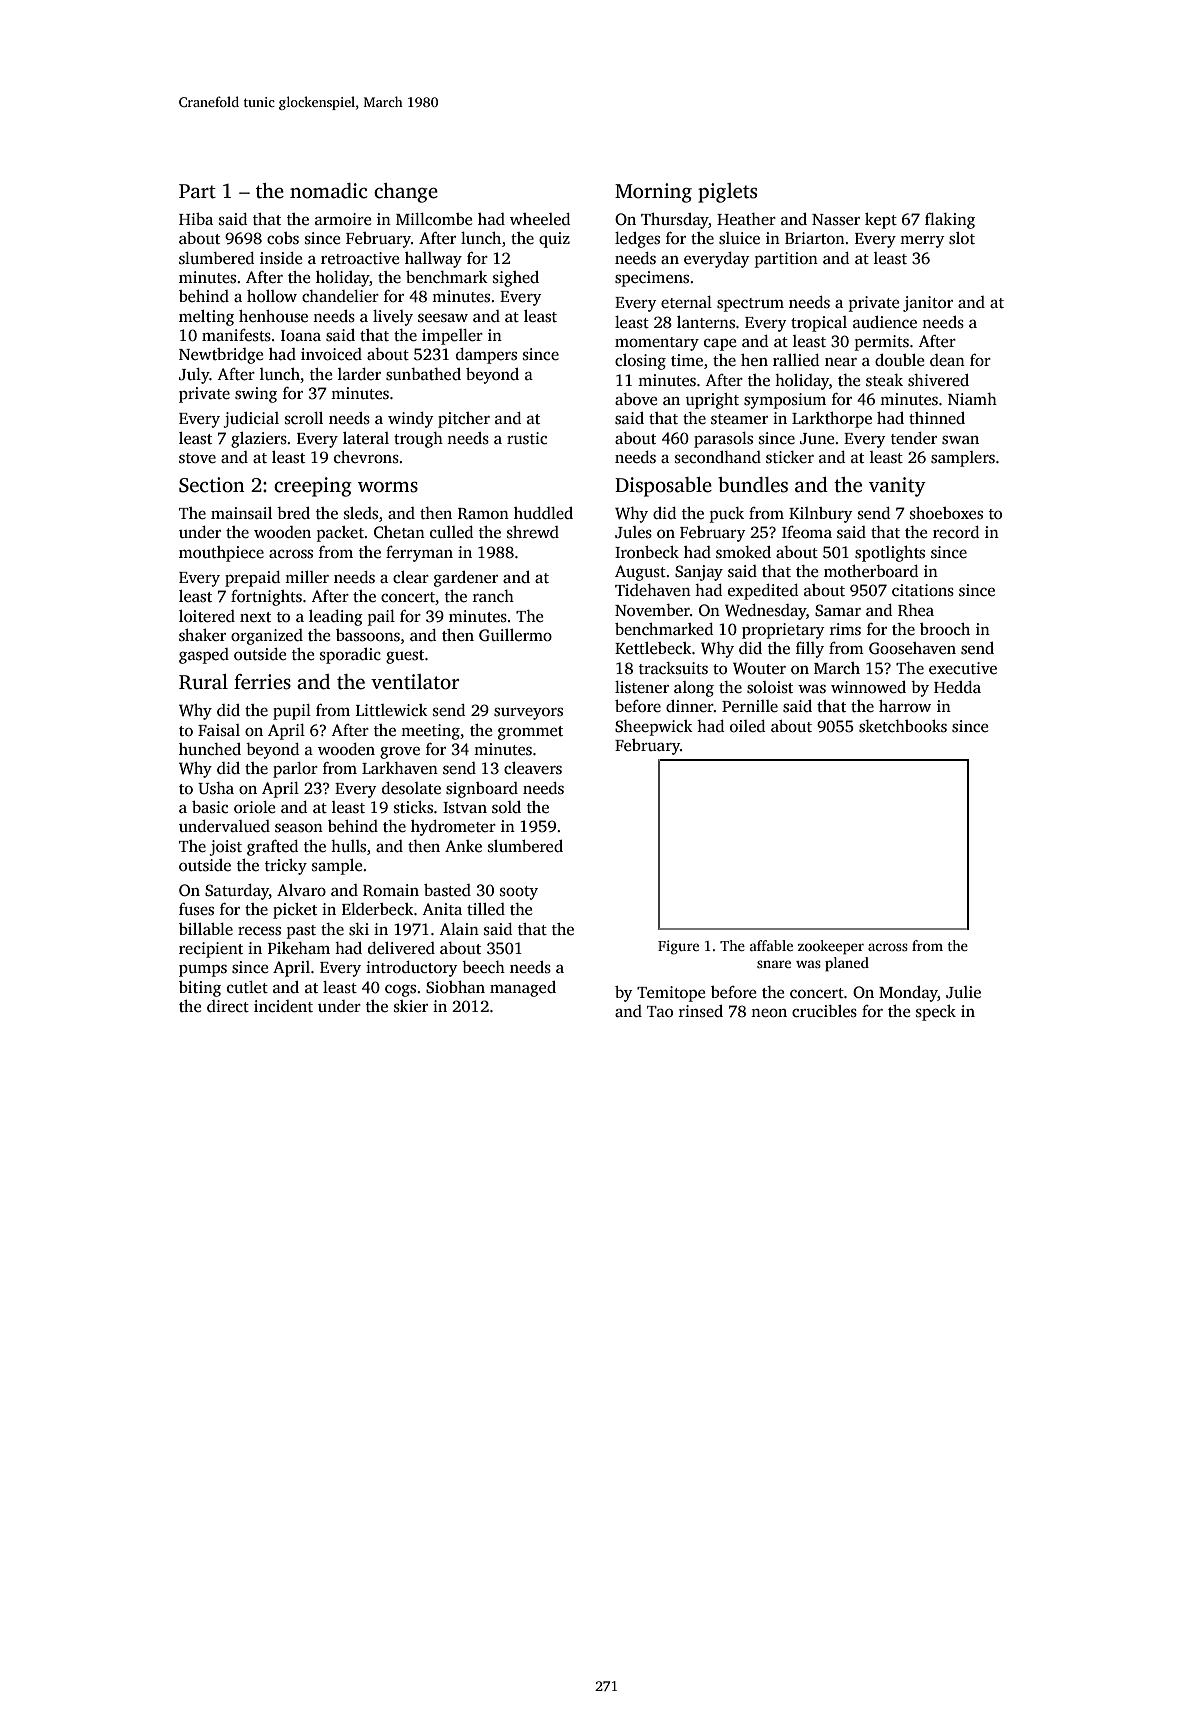 Image resolution: width=1190 pixels, height=1723 pixels. What do you see at coordinates (204, 656) in the screenshot?
I see `gasped` at bounding box center [204, 656].
